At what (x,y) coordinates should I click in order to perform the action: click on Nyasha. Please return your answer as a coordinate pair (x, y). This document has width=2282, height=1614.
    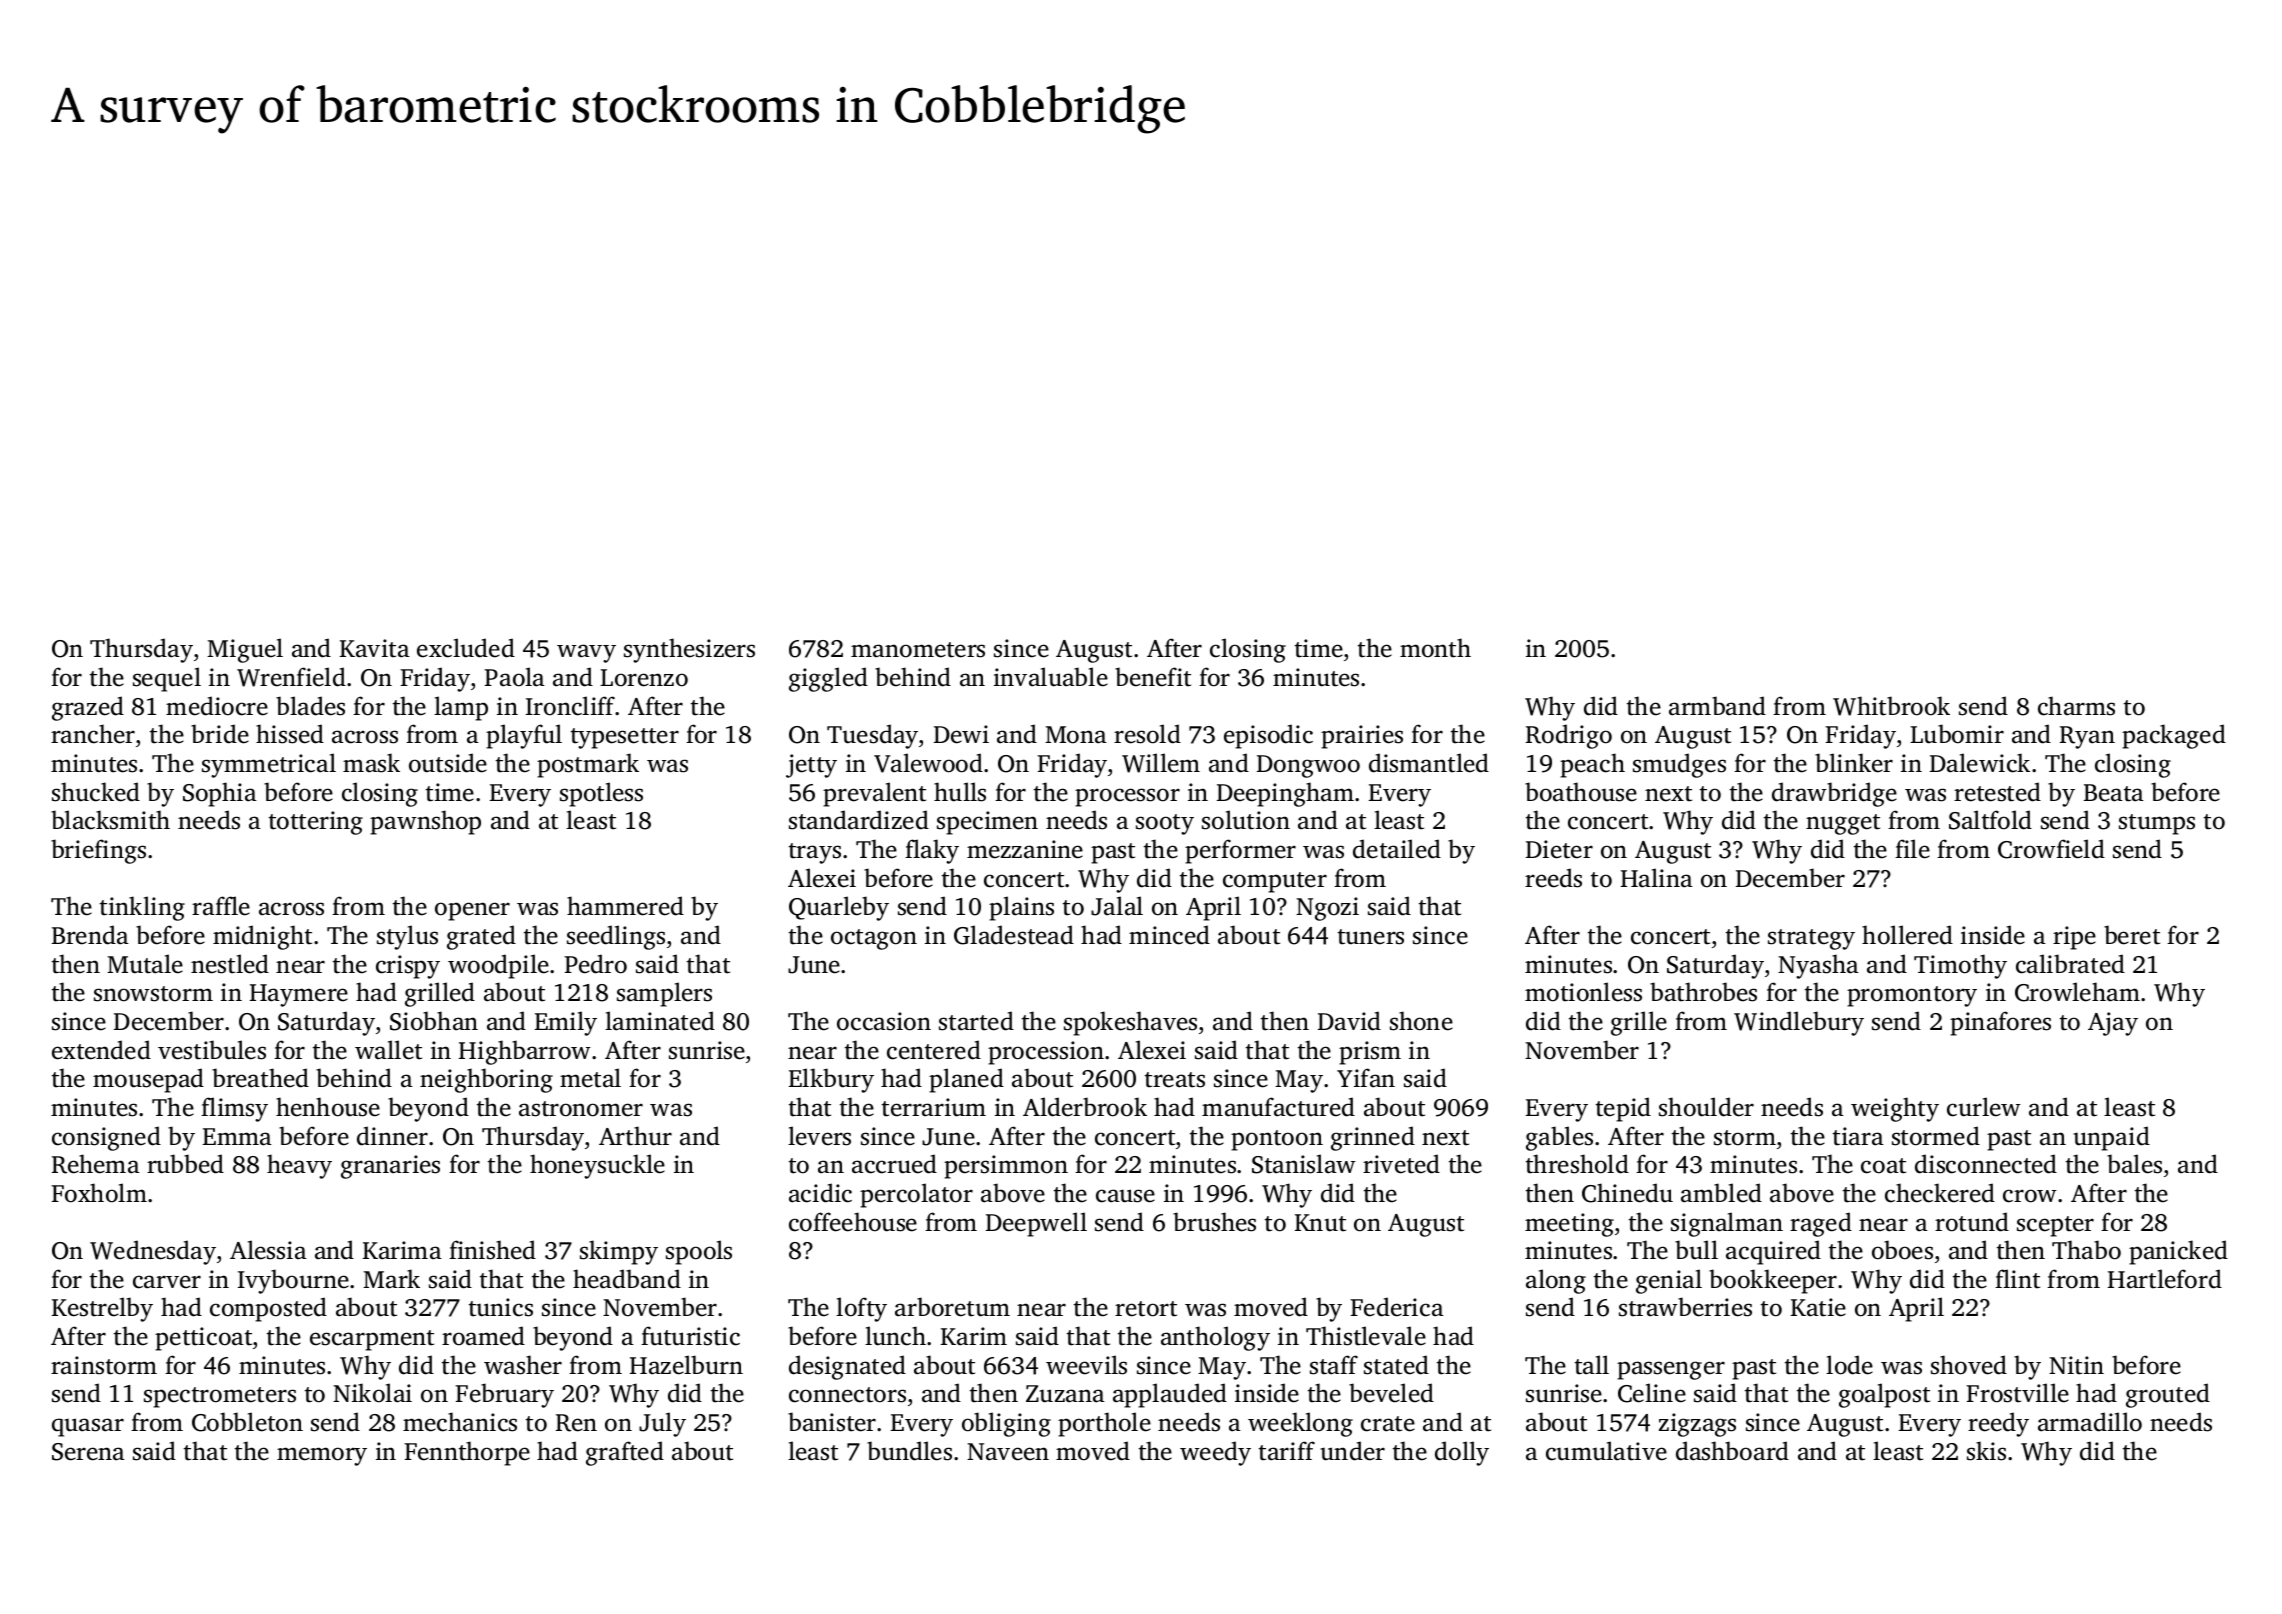
    Looking at the image, I should click on (1818, 966).
